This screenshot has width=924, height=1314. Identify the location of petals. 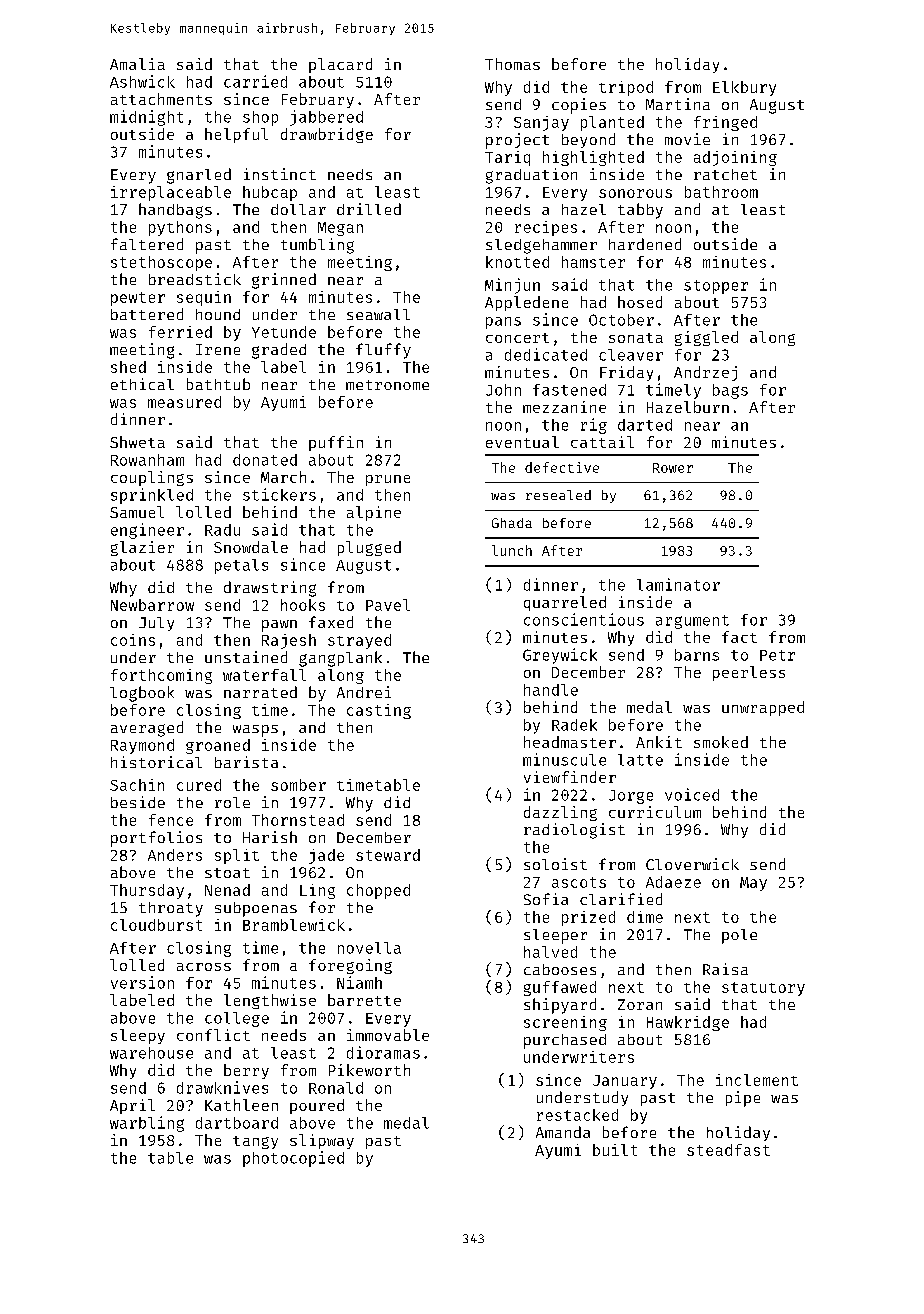
(241, 566).
